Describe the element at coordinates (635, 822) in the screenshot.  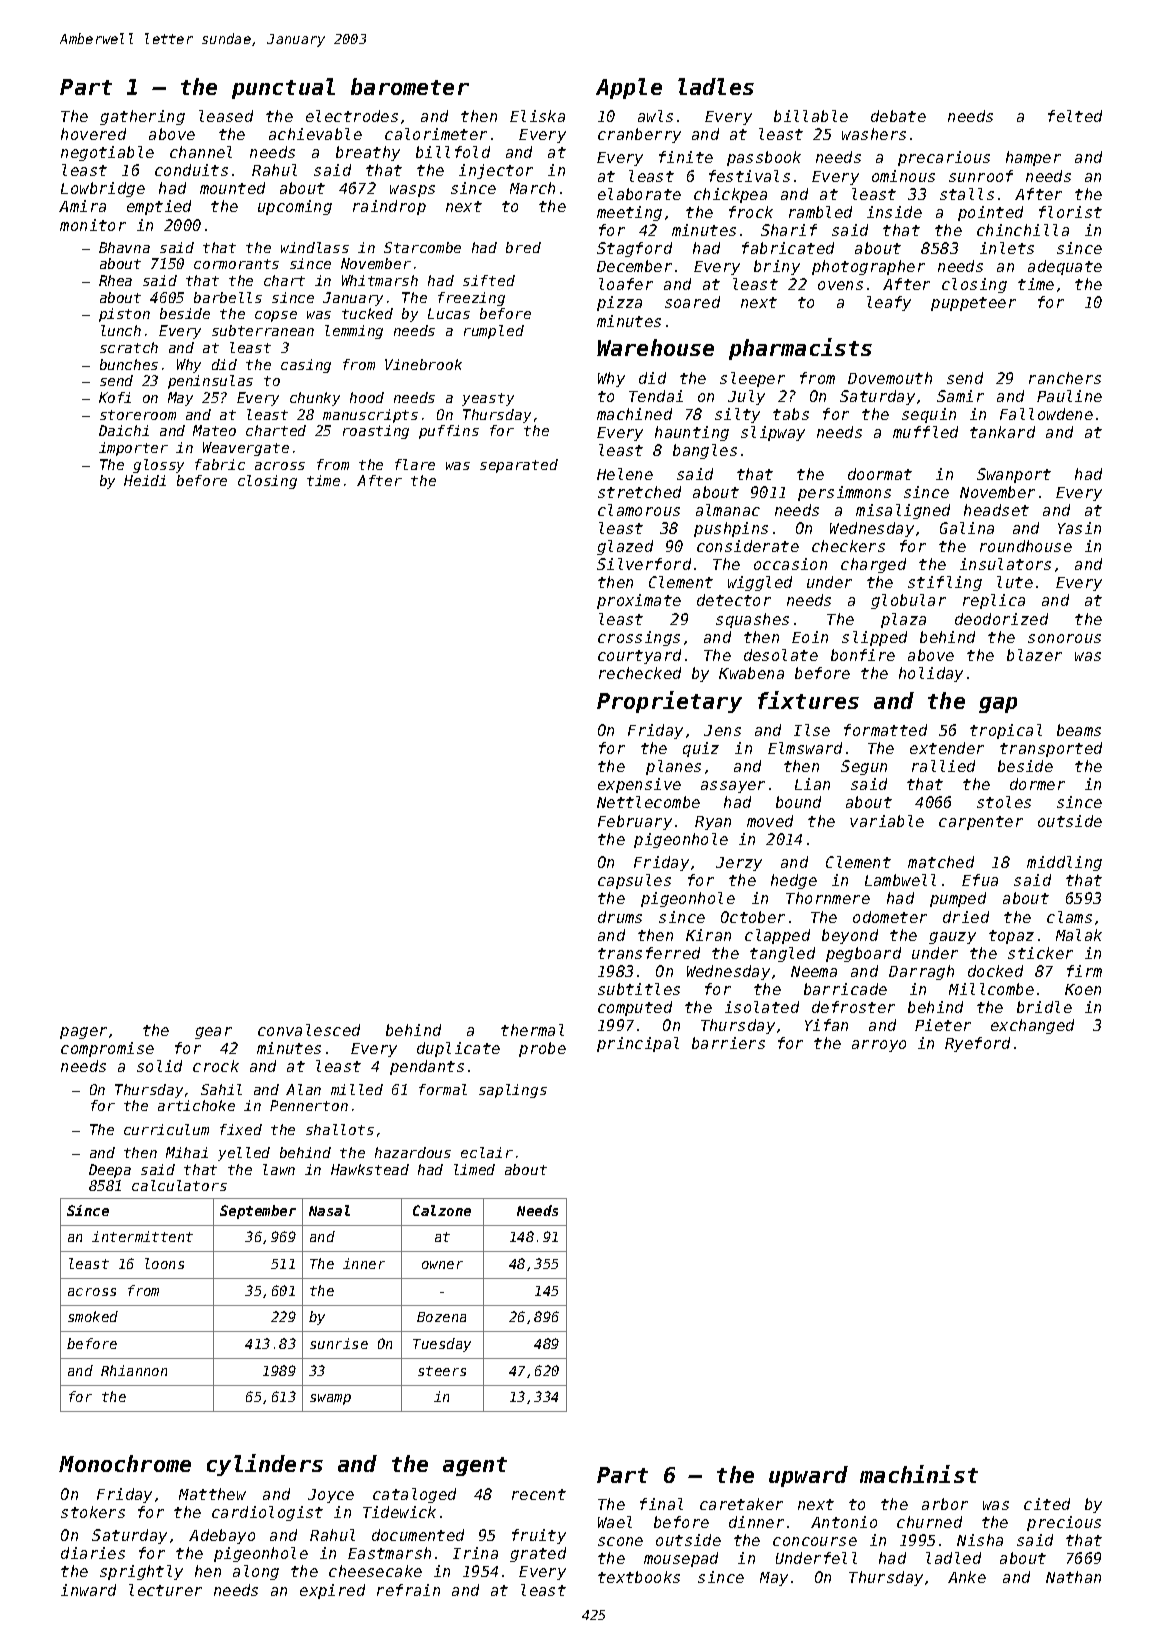
I see `February` at that location.
